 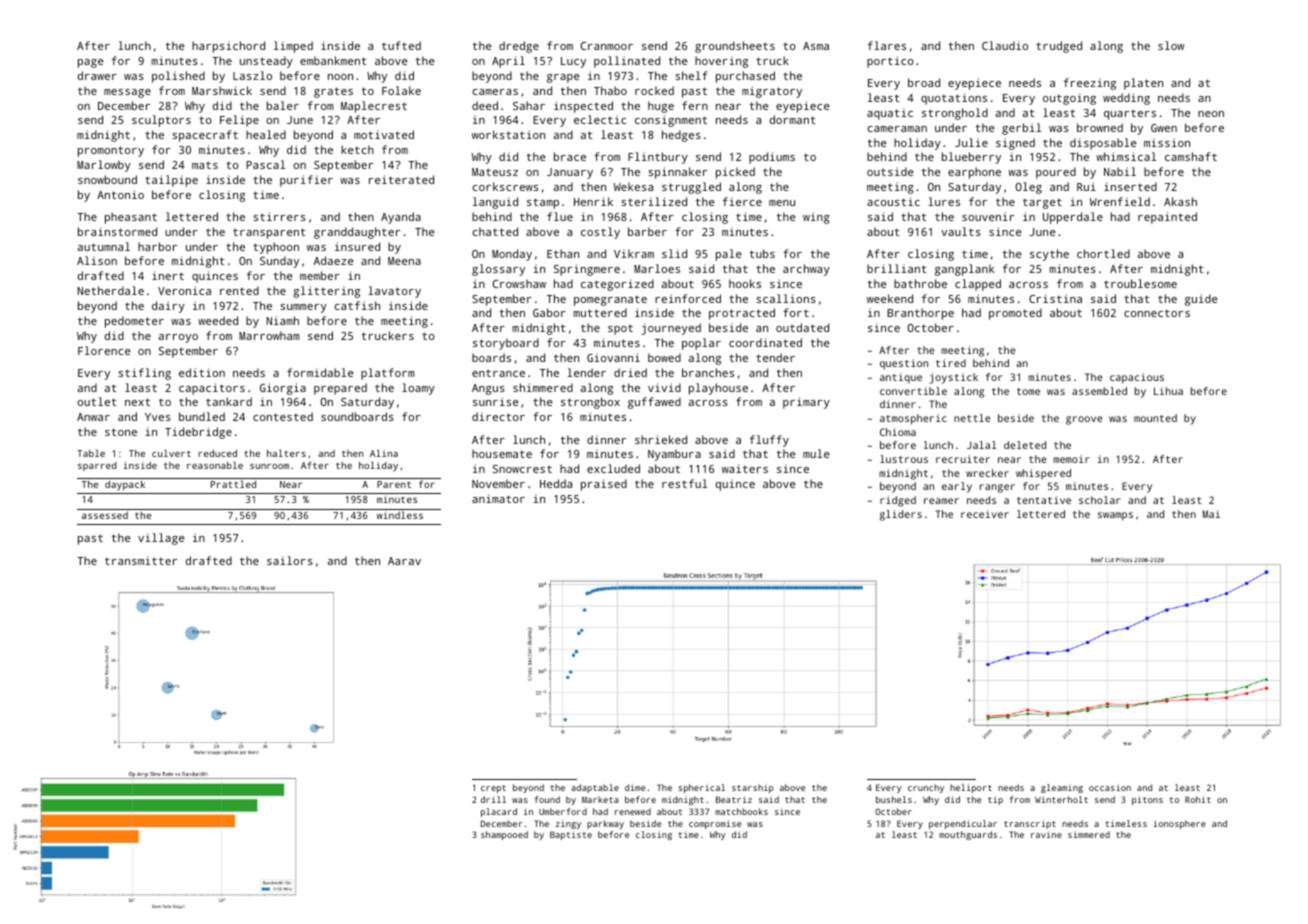 I want to click on receiver, so click(x=985, y=514).
